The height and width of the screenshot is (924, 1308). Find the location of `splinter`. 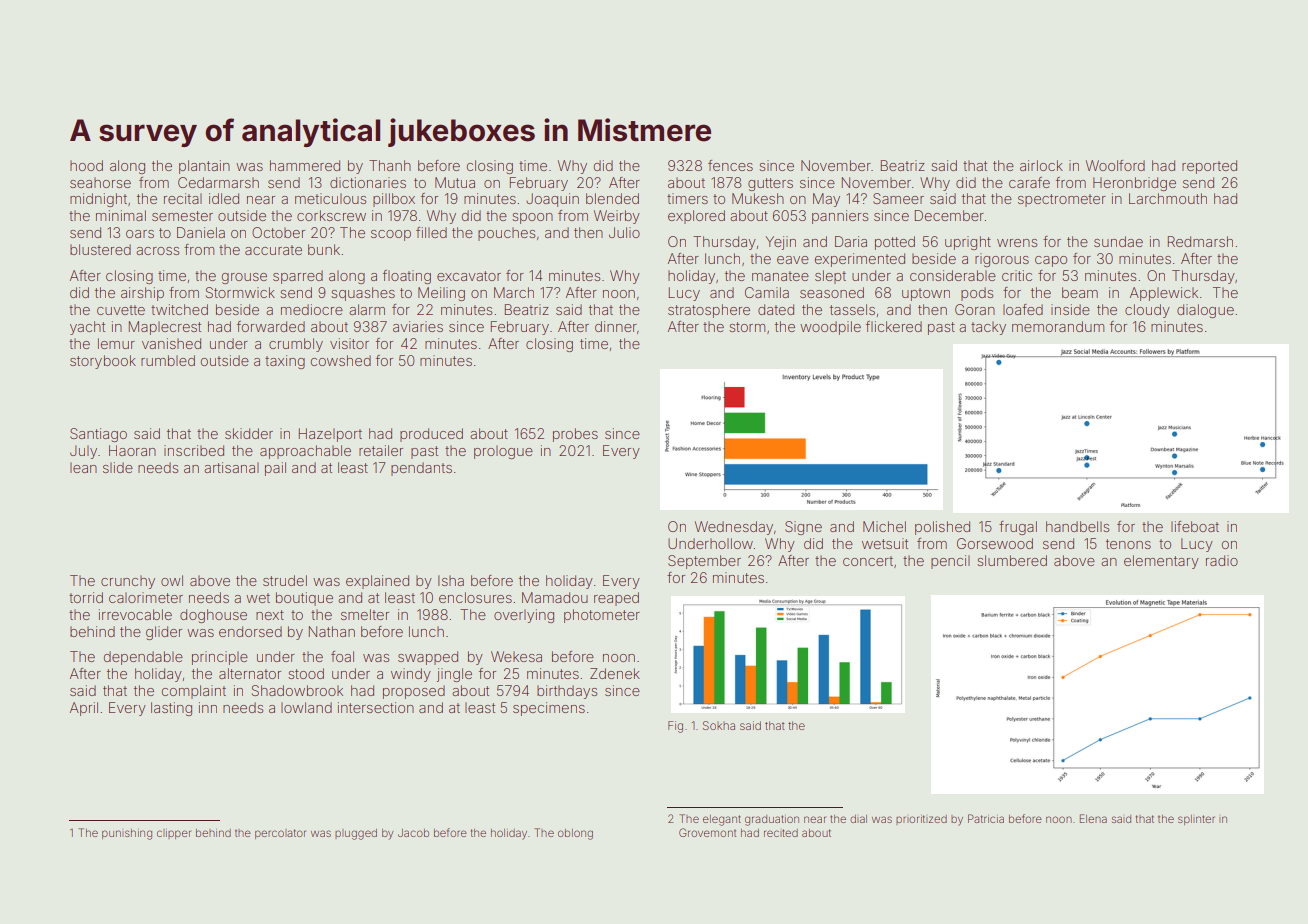

splinter is located at coordinates (1196, 820).
